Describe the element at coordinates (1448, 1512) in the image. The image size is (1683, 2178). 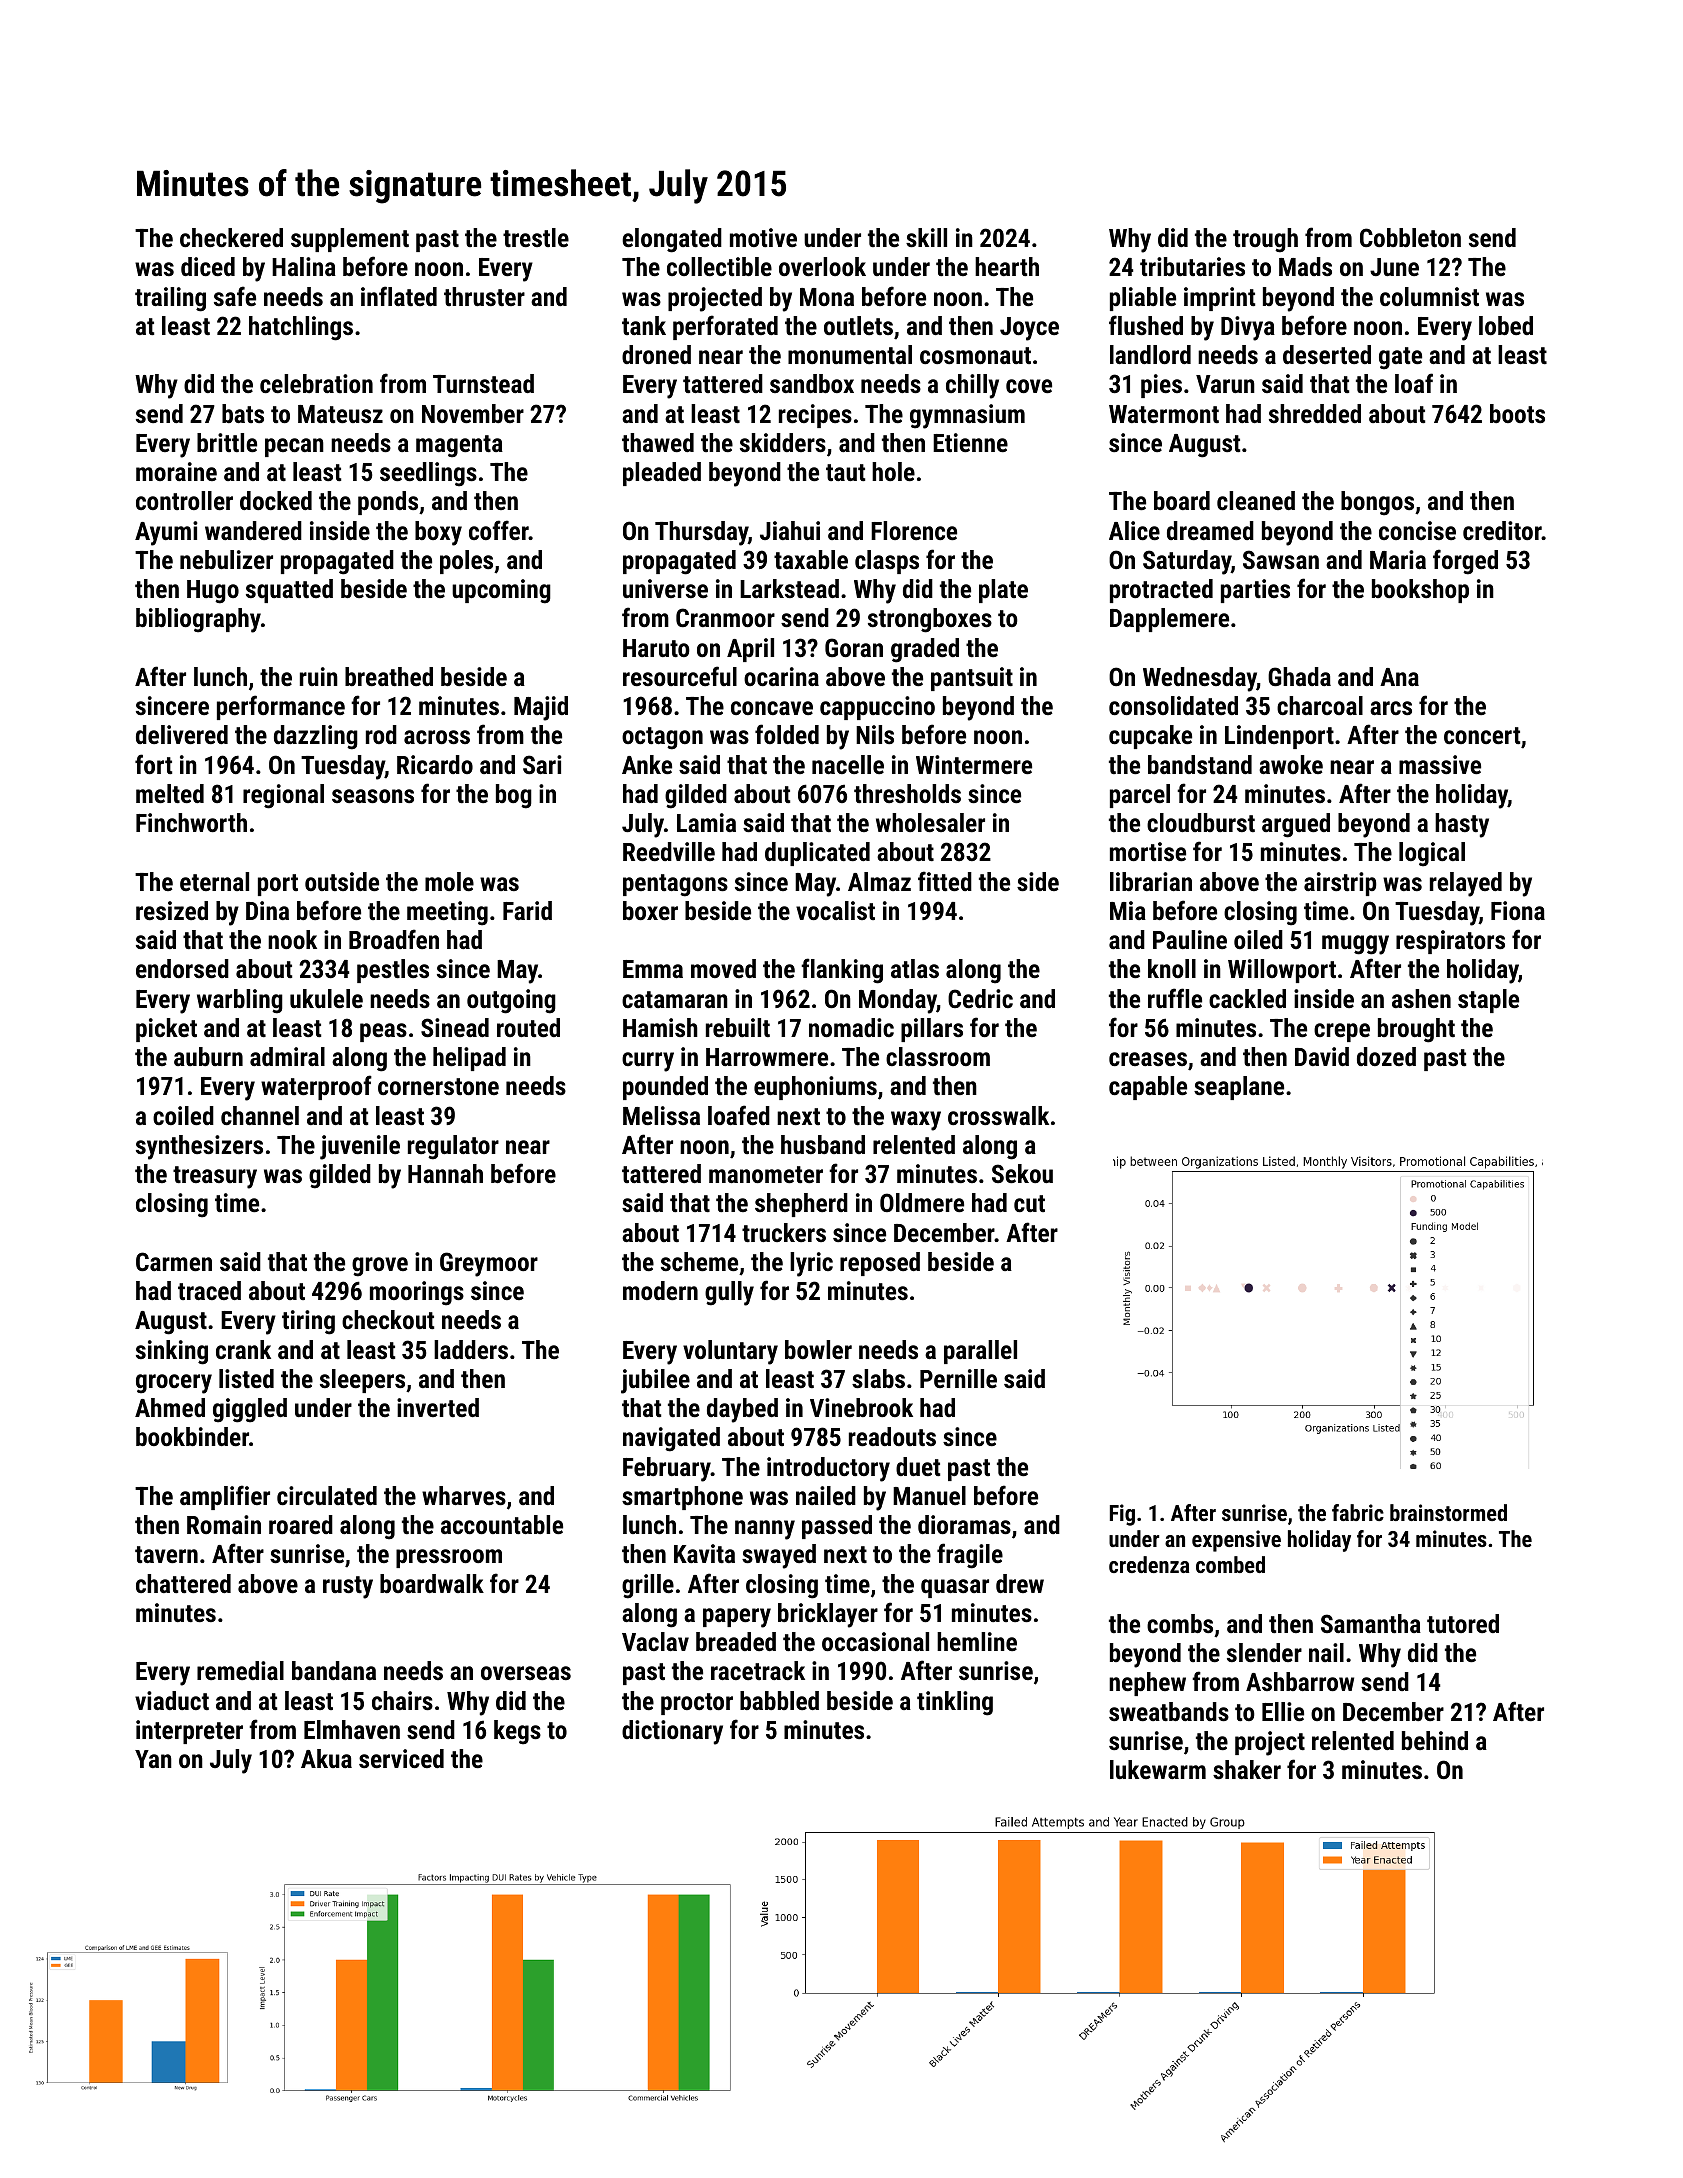
I see `brainstormed` at that location.
